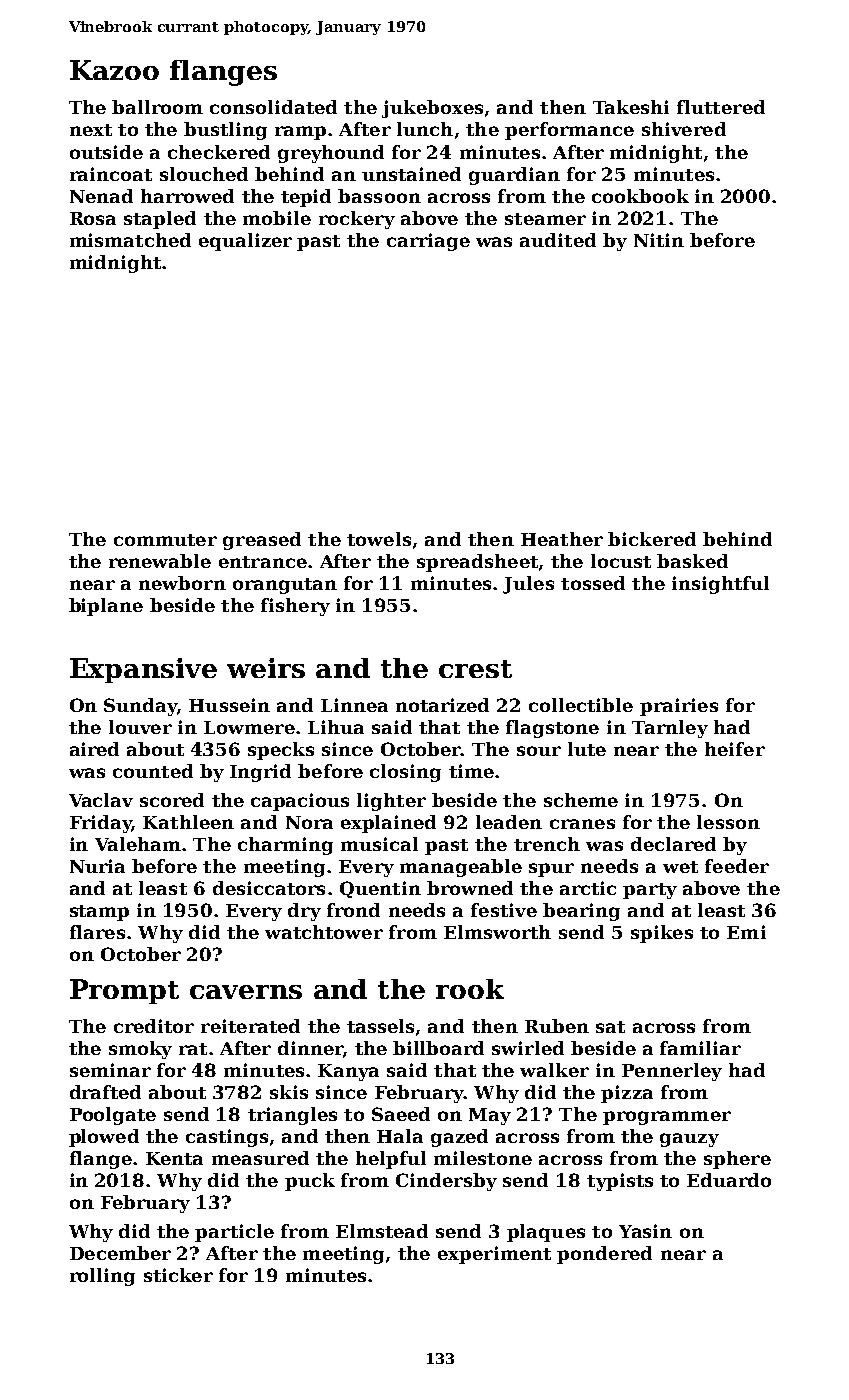 The image size is (849, 1400). Describe the element at coordinates (114, 70) in the image. I see `Kazoo` at that location.
